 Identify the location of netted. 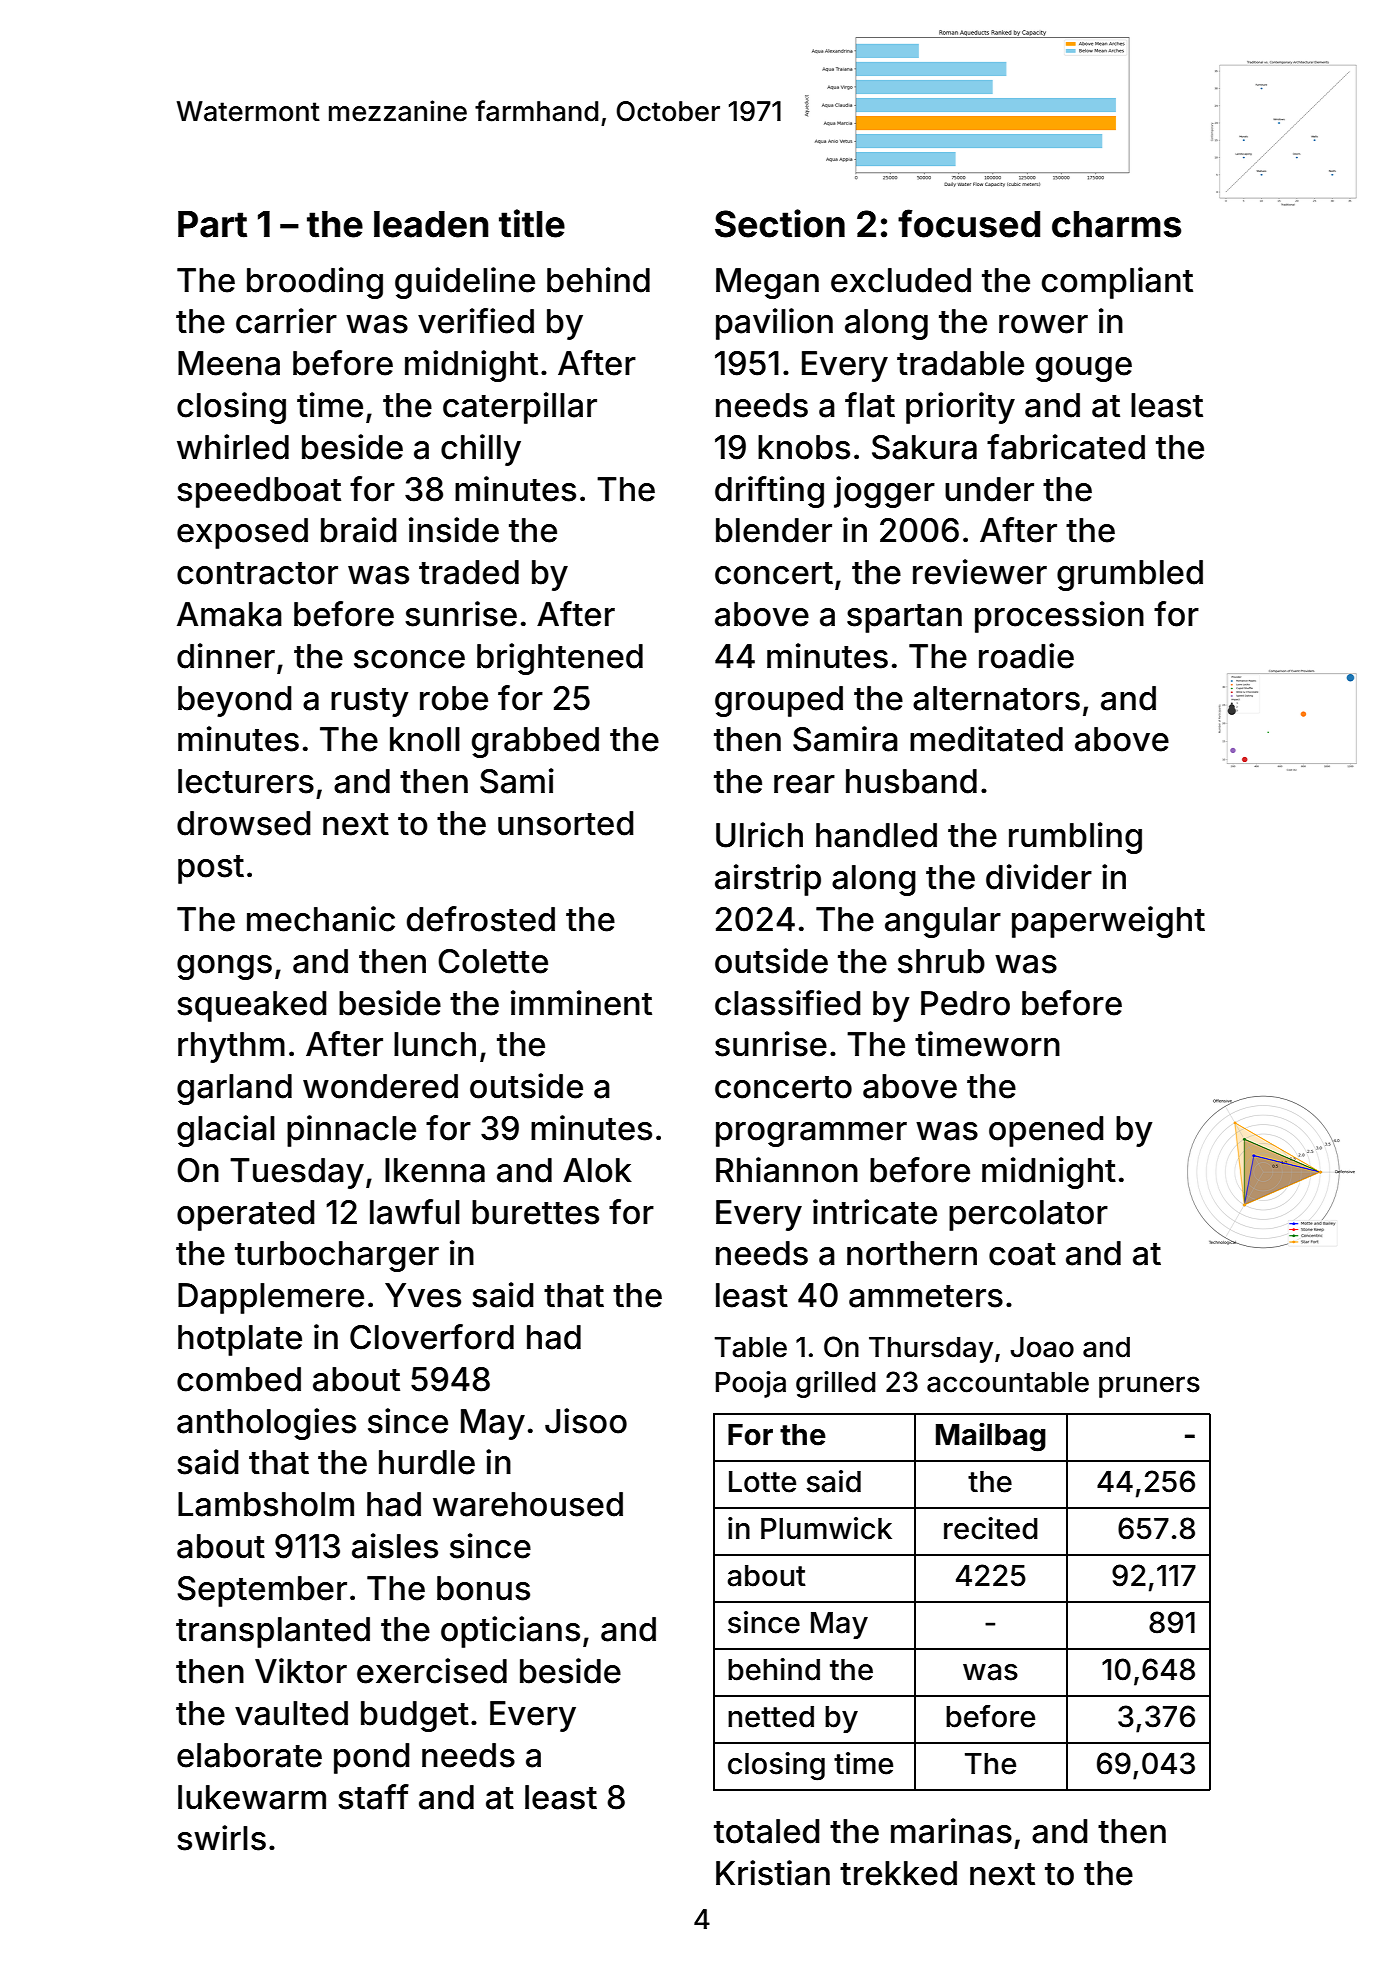
(771, 1717).
